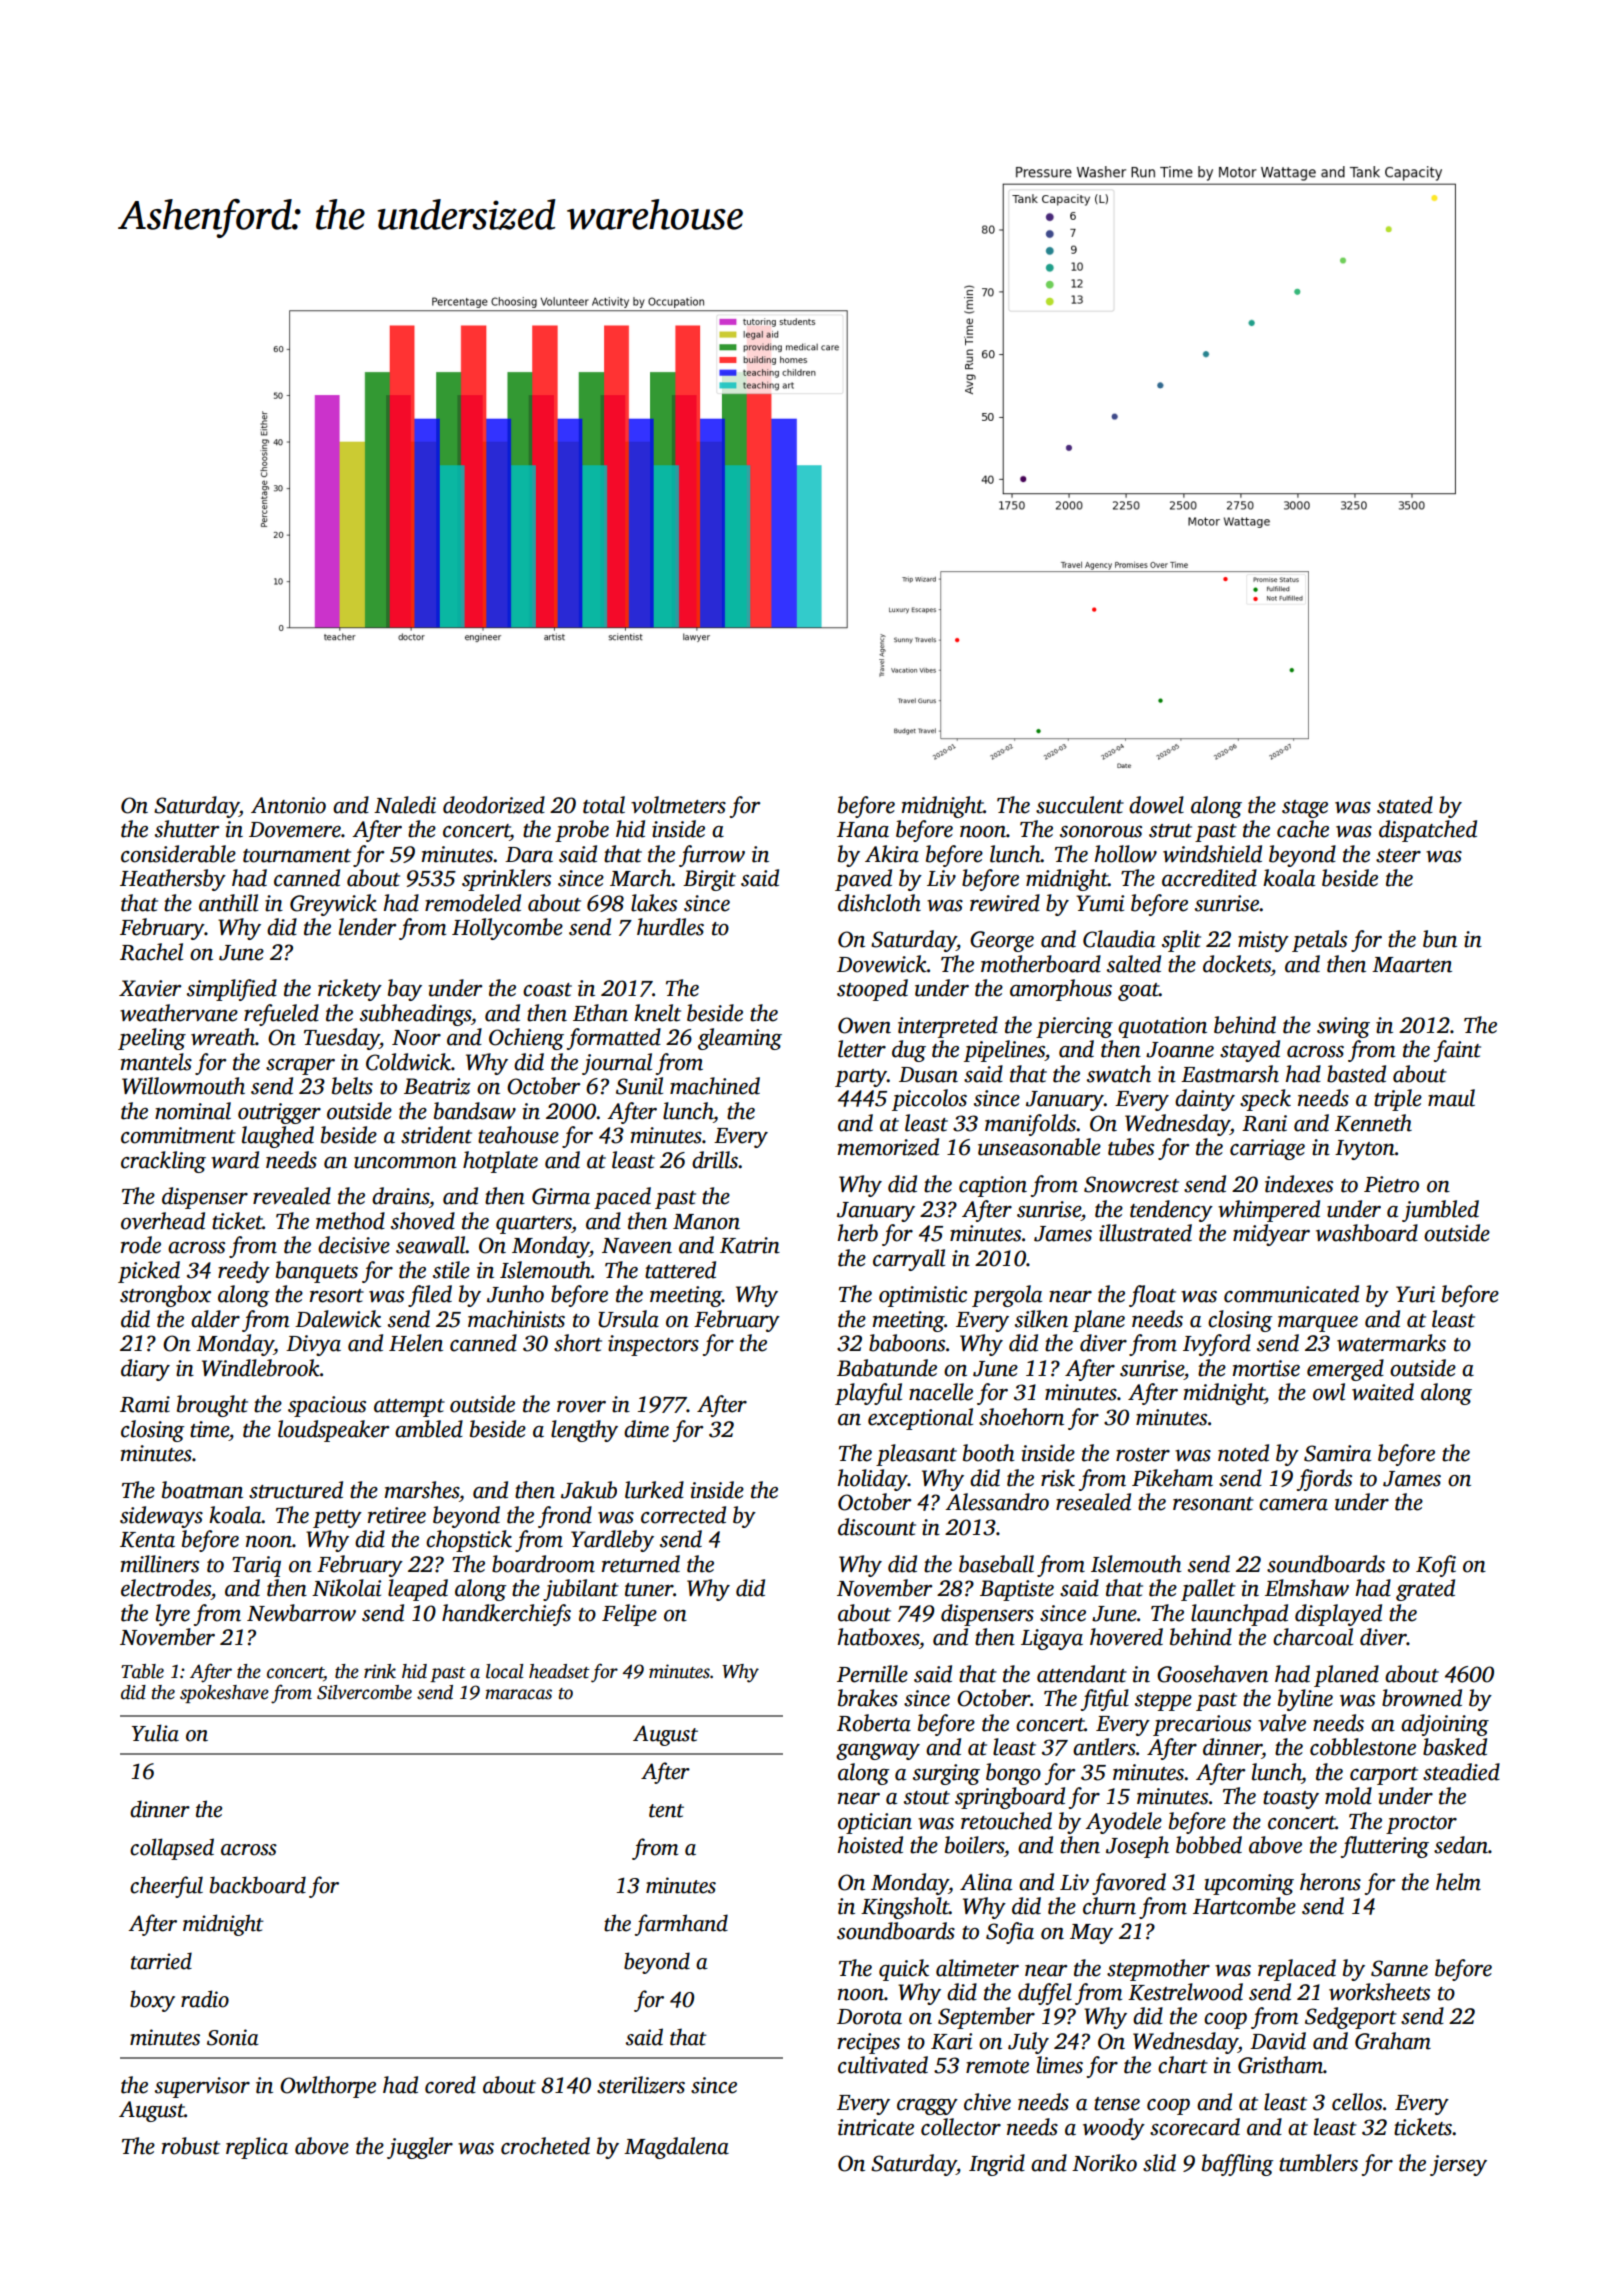 This image has height=2292, width=1620. Describe the element at coordinates (155, 1733) in the image. I see `Yulia` at that location.
